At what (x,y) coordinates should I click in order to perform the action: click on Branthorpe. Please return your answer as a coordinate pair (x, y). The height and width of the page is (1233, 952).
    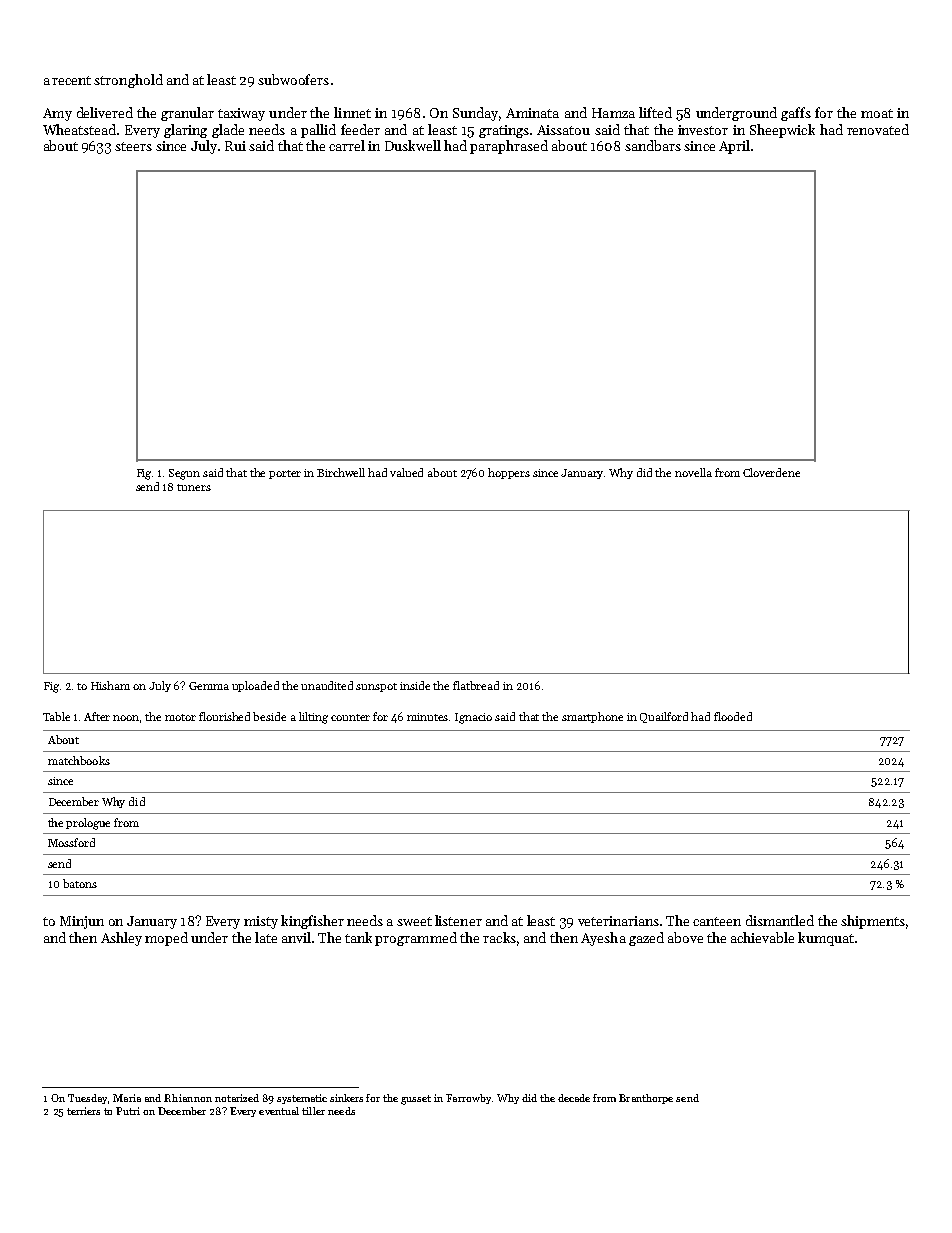
    Looking at the image, I should click on (646, 1099).
